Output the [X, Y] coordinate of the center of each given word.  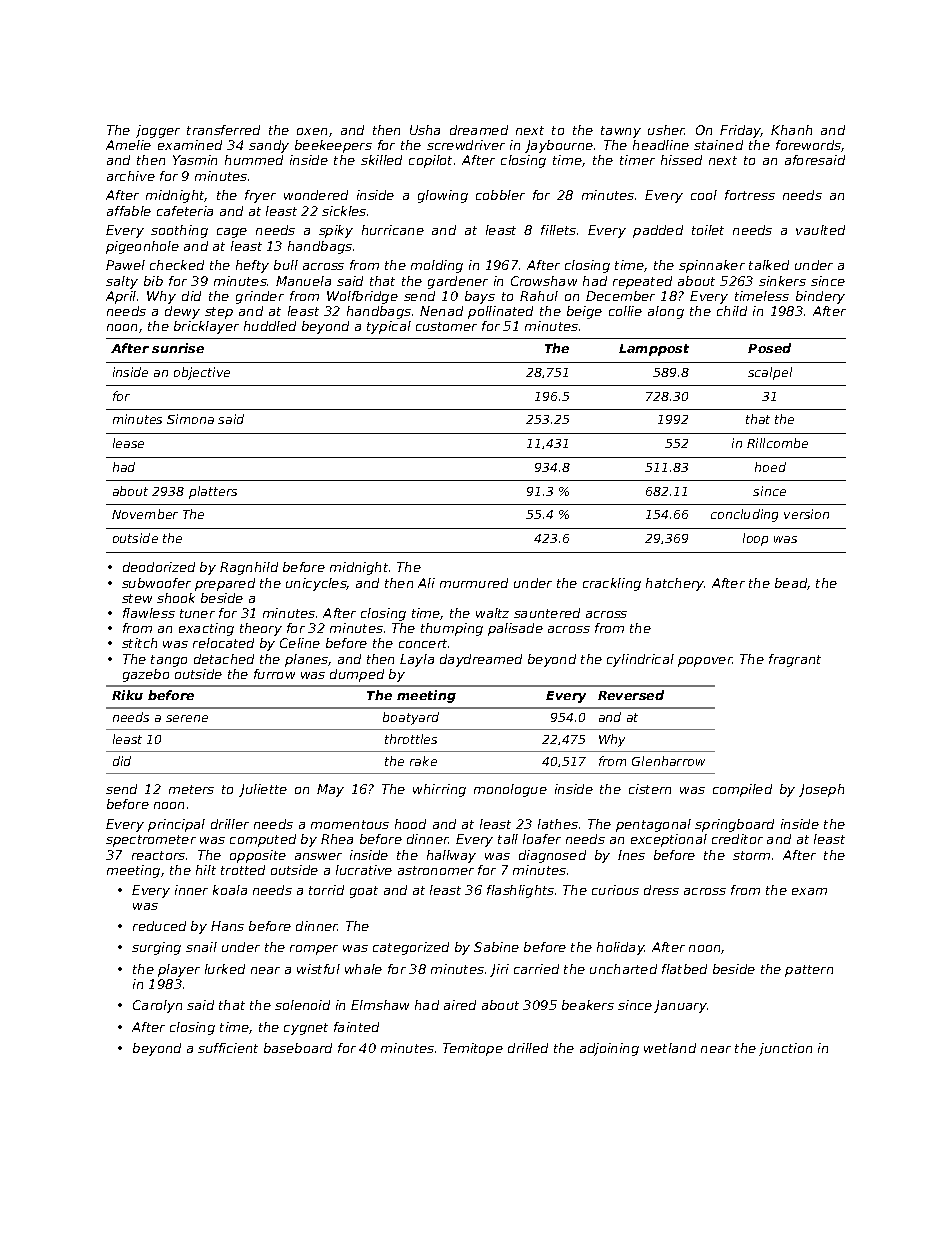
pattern [809, 971]
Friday [740, 131]
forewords [808, 145]
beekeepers [333, 146]
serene [187, 718]
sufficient [228, 1048]
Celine [300, 643]
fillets [558, 230]
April [121, 297]
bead [791, 584]
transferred [223, 130]
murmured [474, 583]
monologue [510, 790]
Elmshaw [380, 1005]
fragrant [795, 660]
